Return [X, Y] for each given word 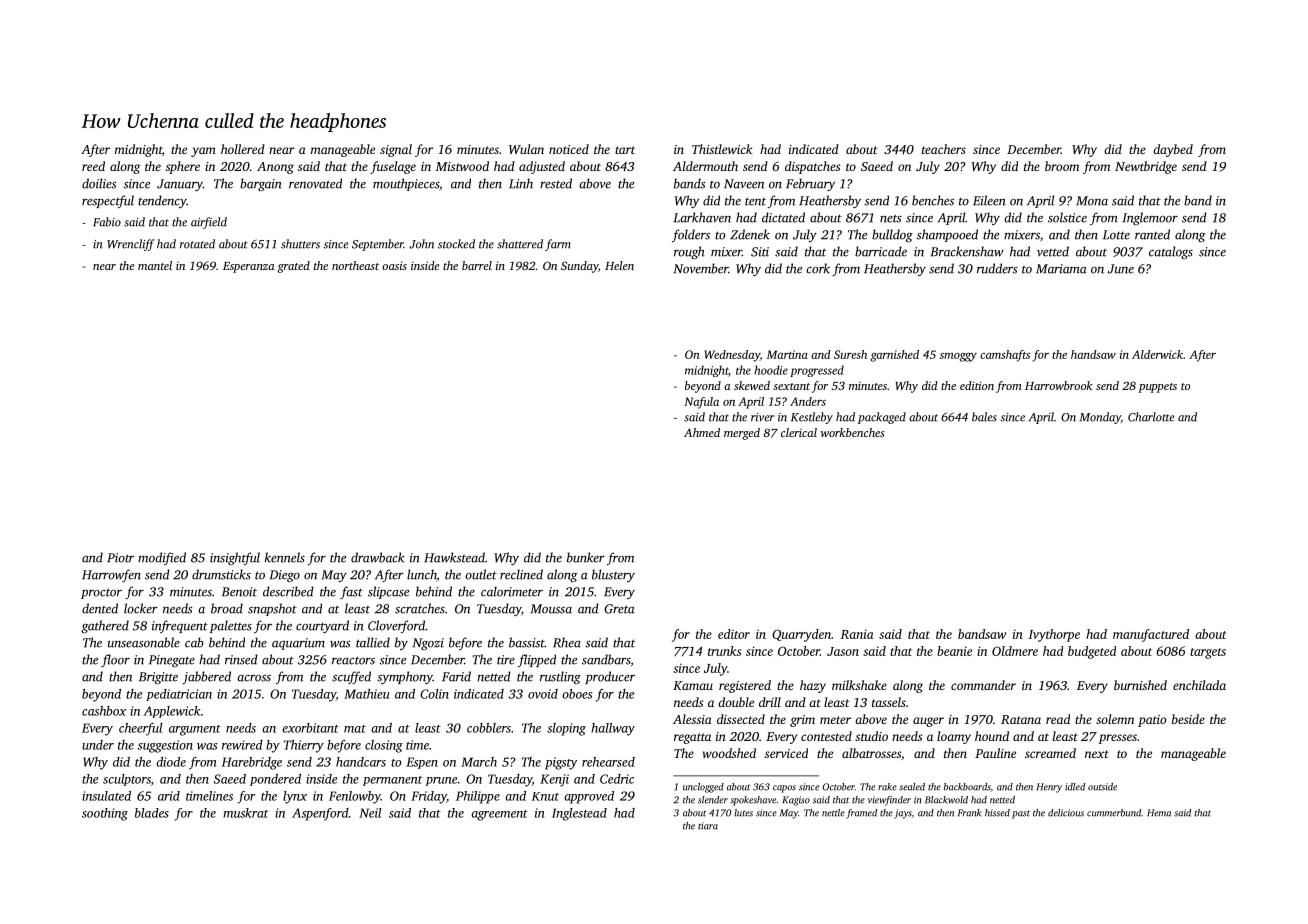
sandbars [606, 659]
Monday [1100, 418]
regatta [692, 738]
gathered [105, 626]
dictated [783, 217]
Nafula [701, 403]
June [1121, 269]
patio [1152, 721]
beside [1188, 719]
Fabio [107, 222]
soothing [105, 814]
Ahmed [702, 432]
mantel [155, 265]
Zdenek [750, 234]
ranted [1152, 234]
